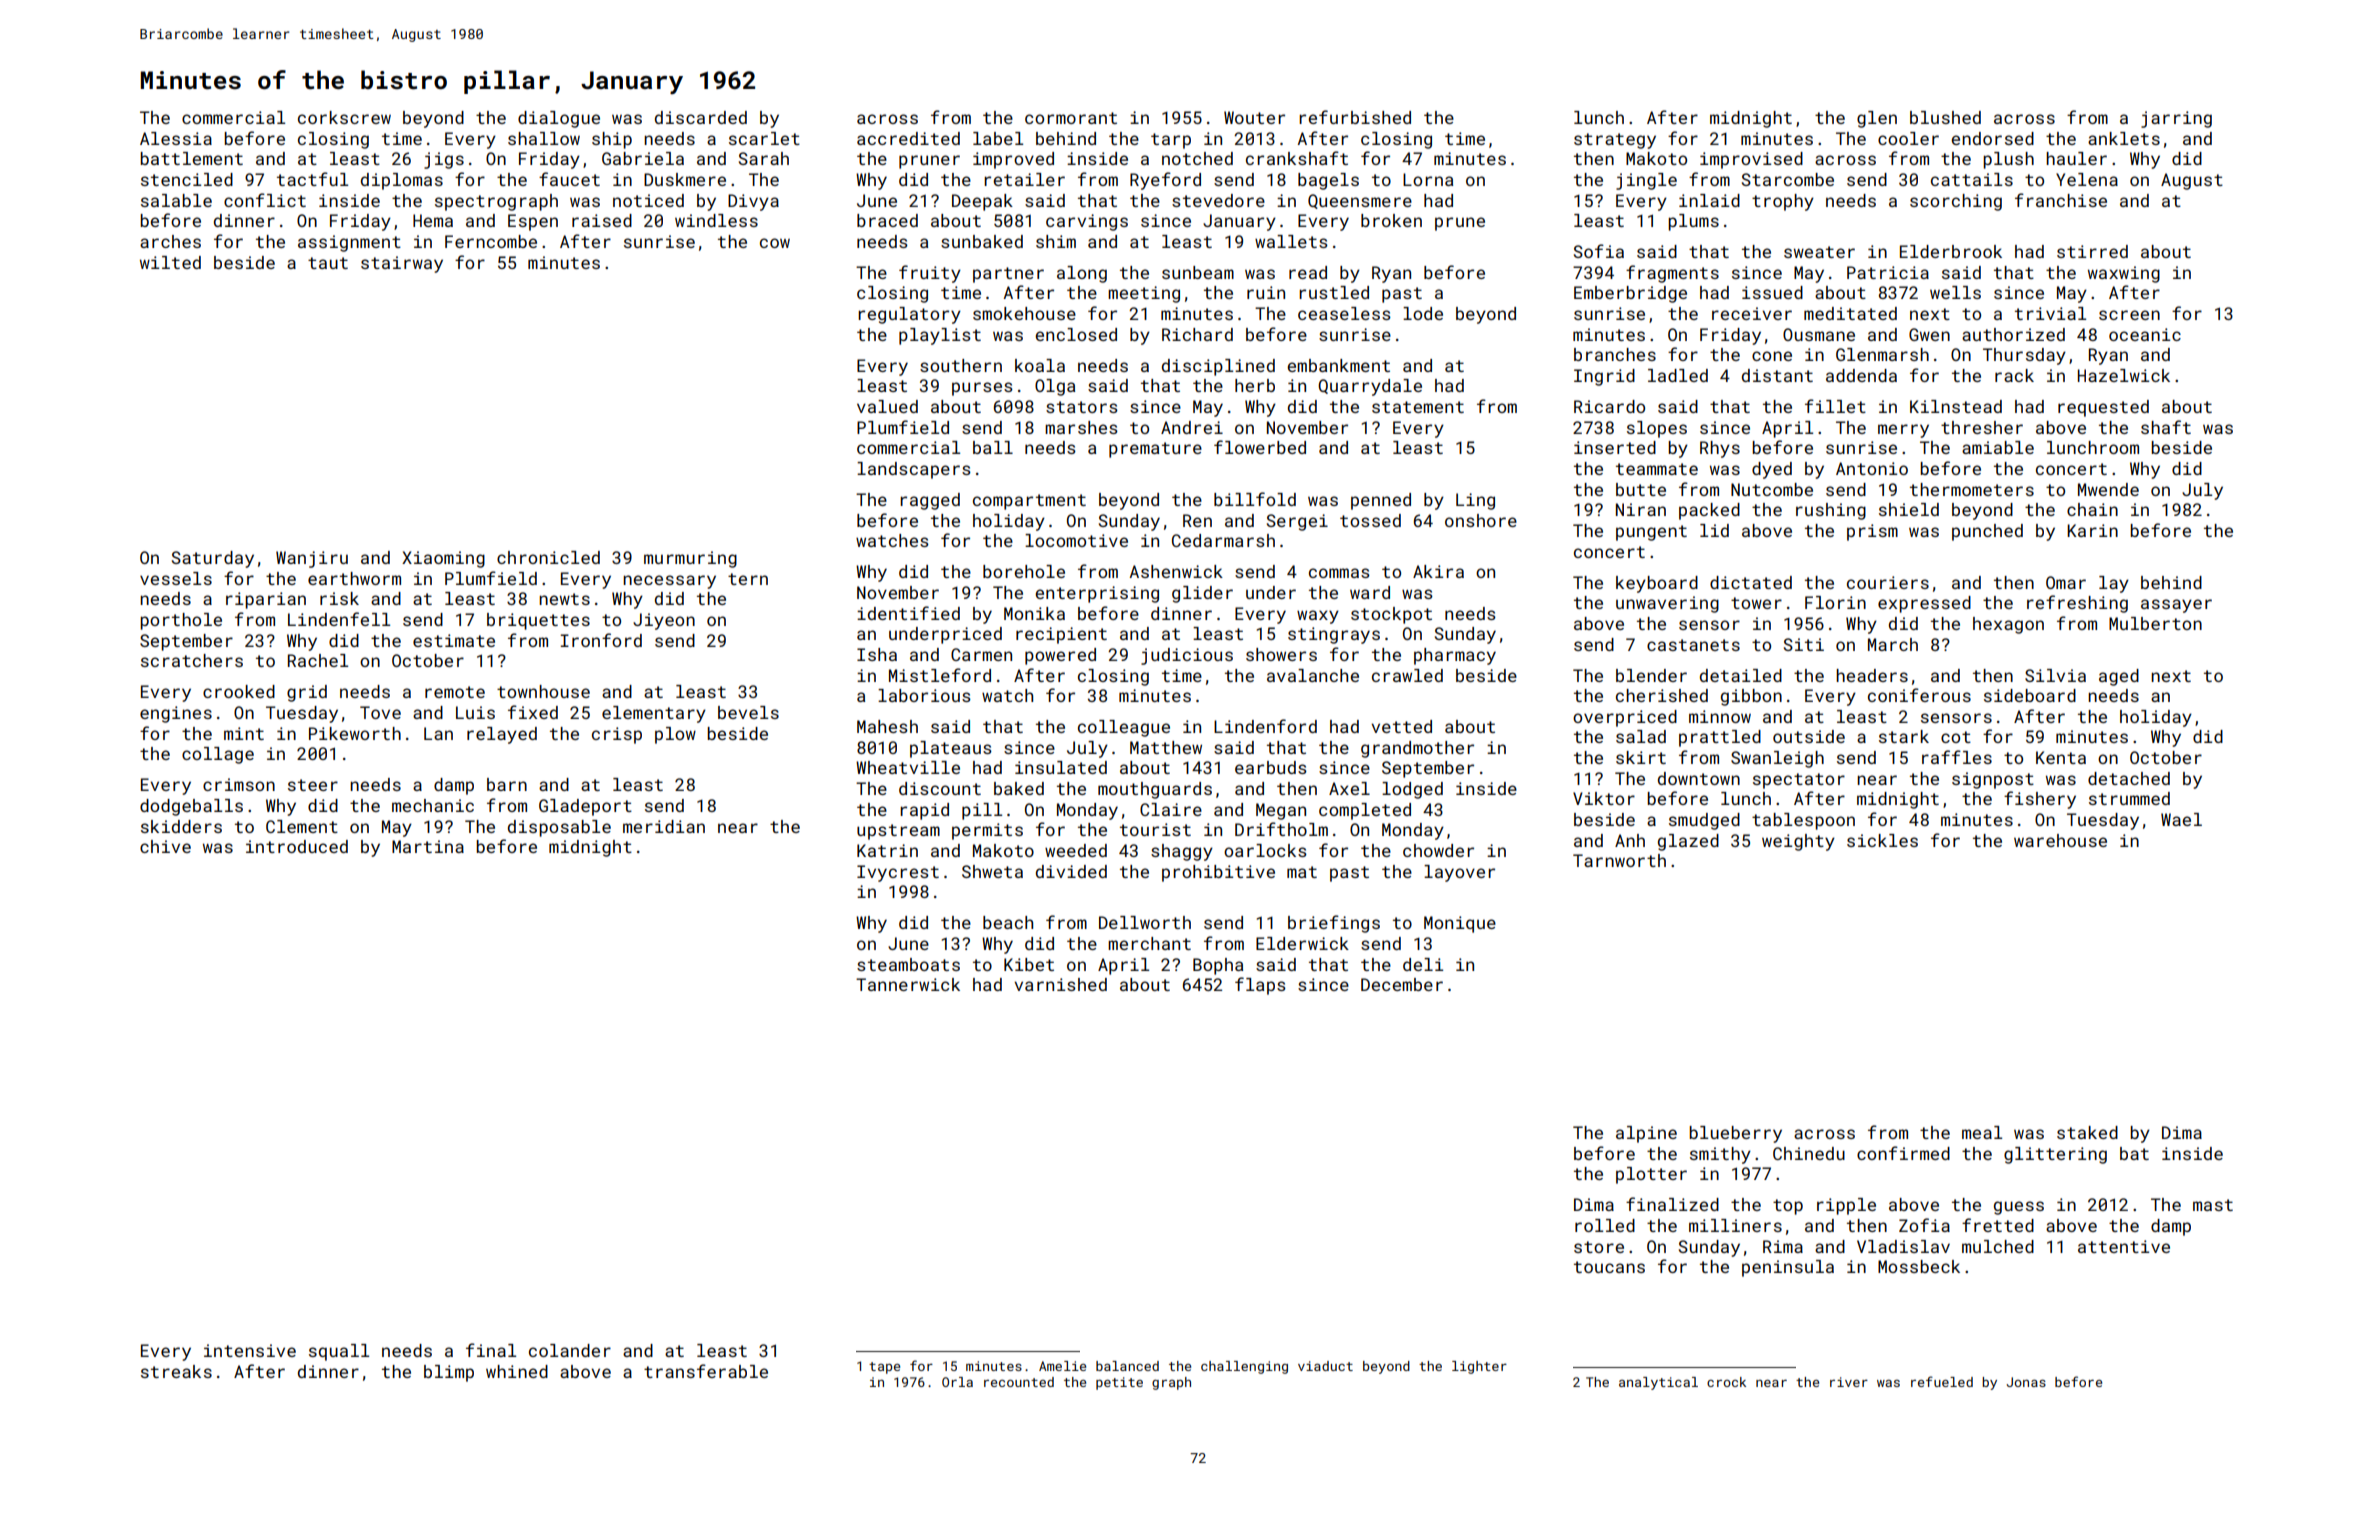 The image size is (2380, 1540). I want to click on intensive, so click(250, 1350).
